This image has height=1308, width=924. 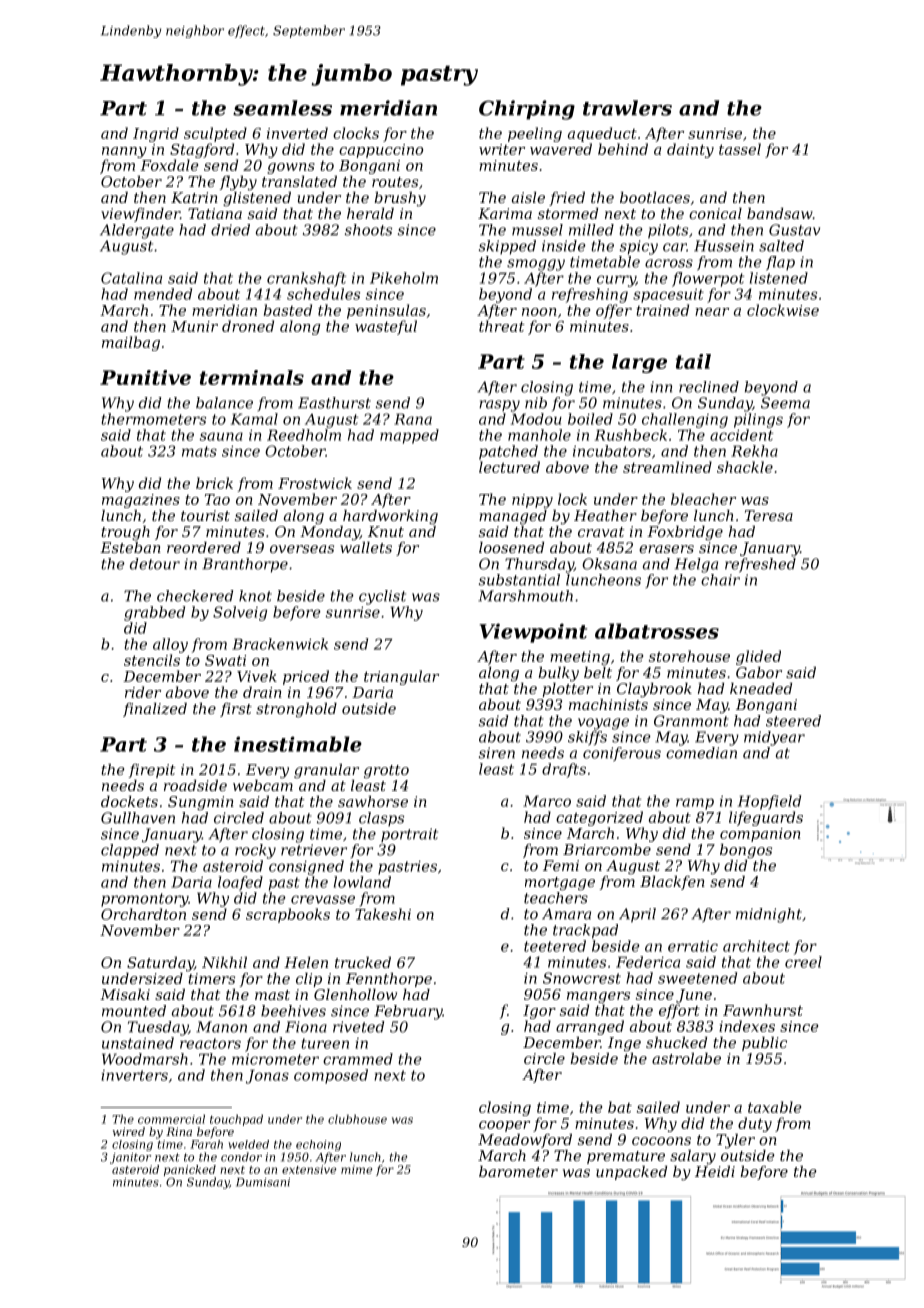 What do you see at coordinates (206, 1144) in the image?
I see `Farah` at bounding box center [206, 1144].
